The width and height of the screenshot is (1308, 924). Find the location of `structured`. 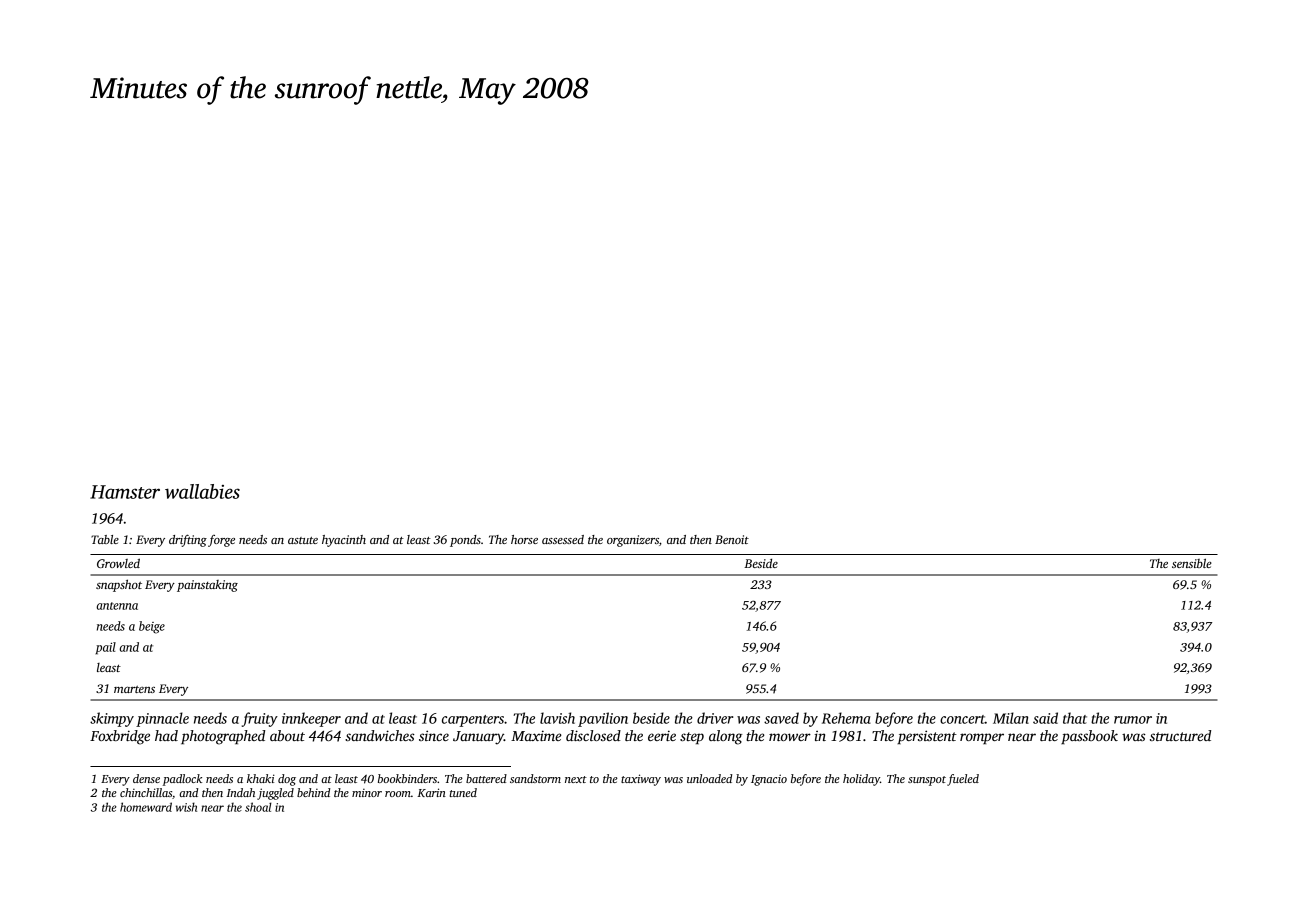

structured is located at coordinates (1180, 735).
